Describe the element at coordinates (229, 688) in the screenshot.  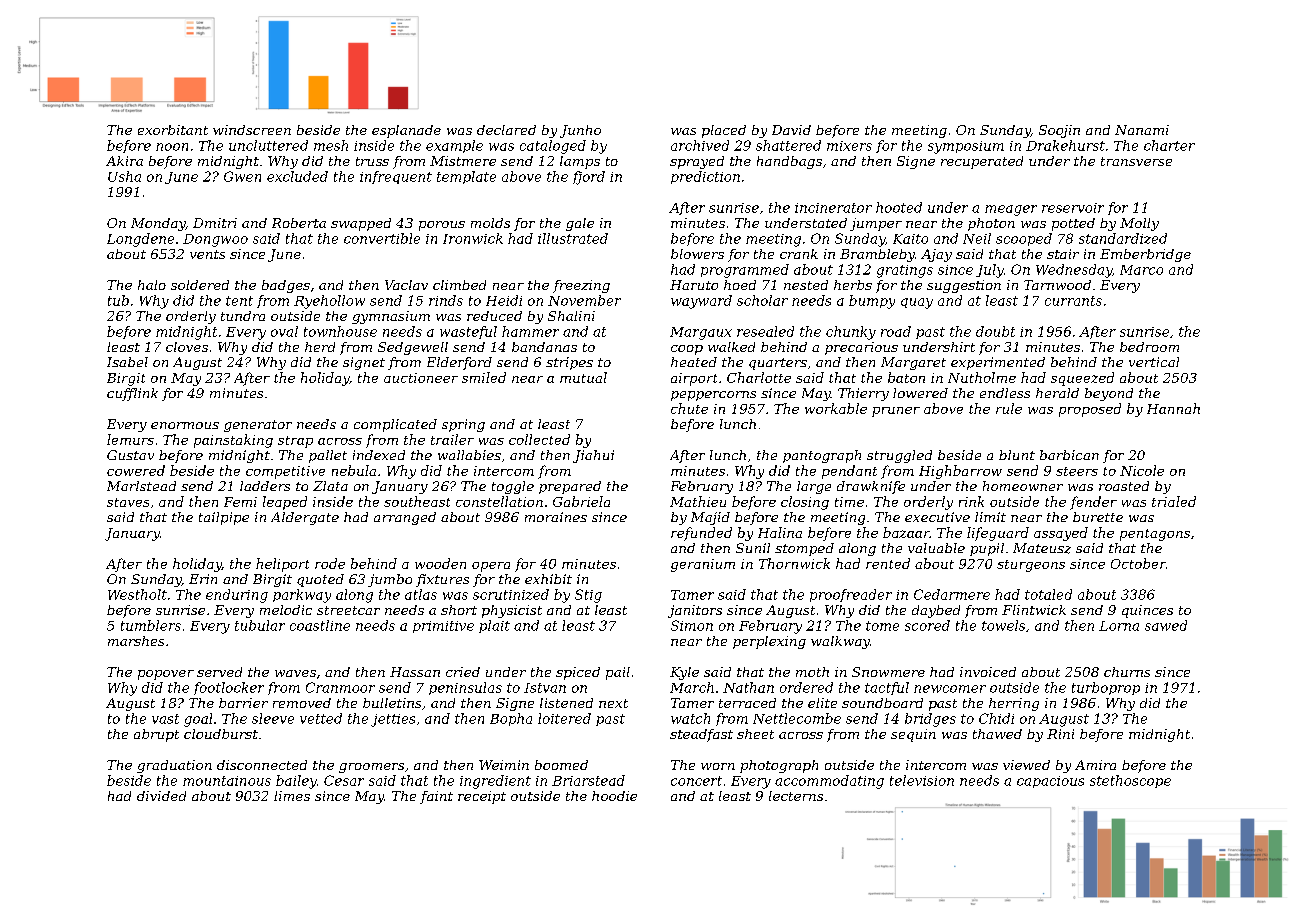
I see `footlocker` at that location.
